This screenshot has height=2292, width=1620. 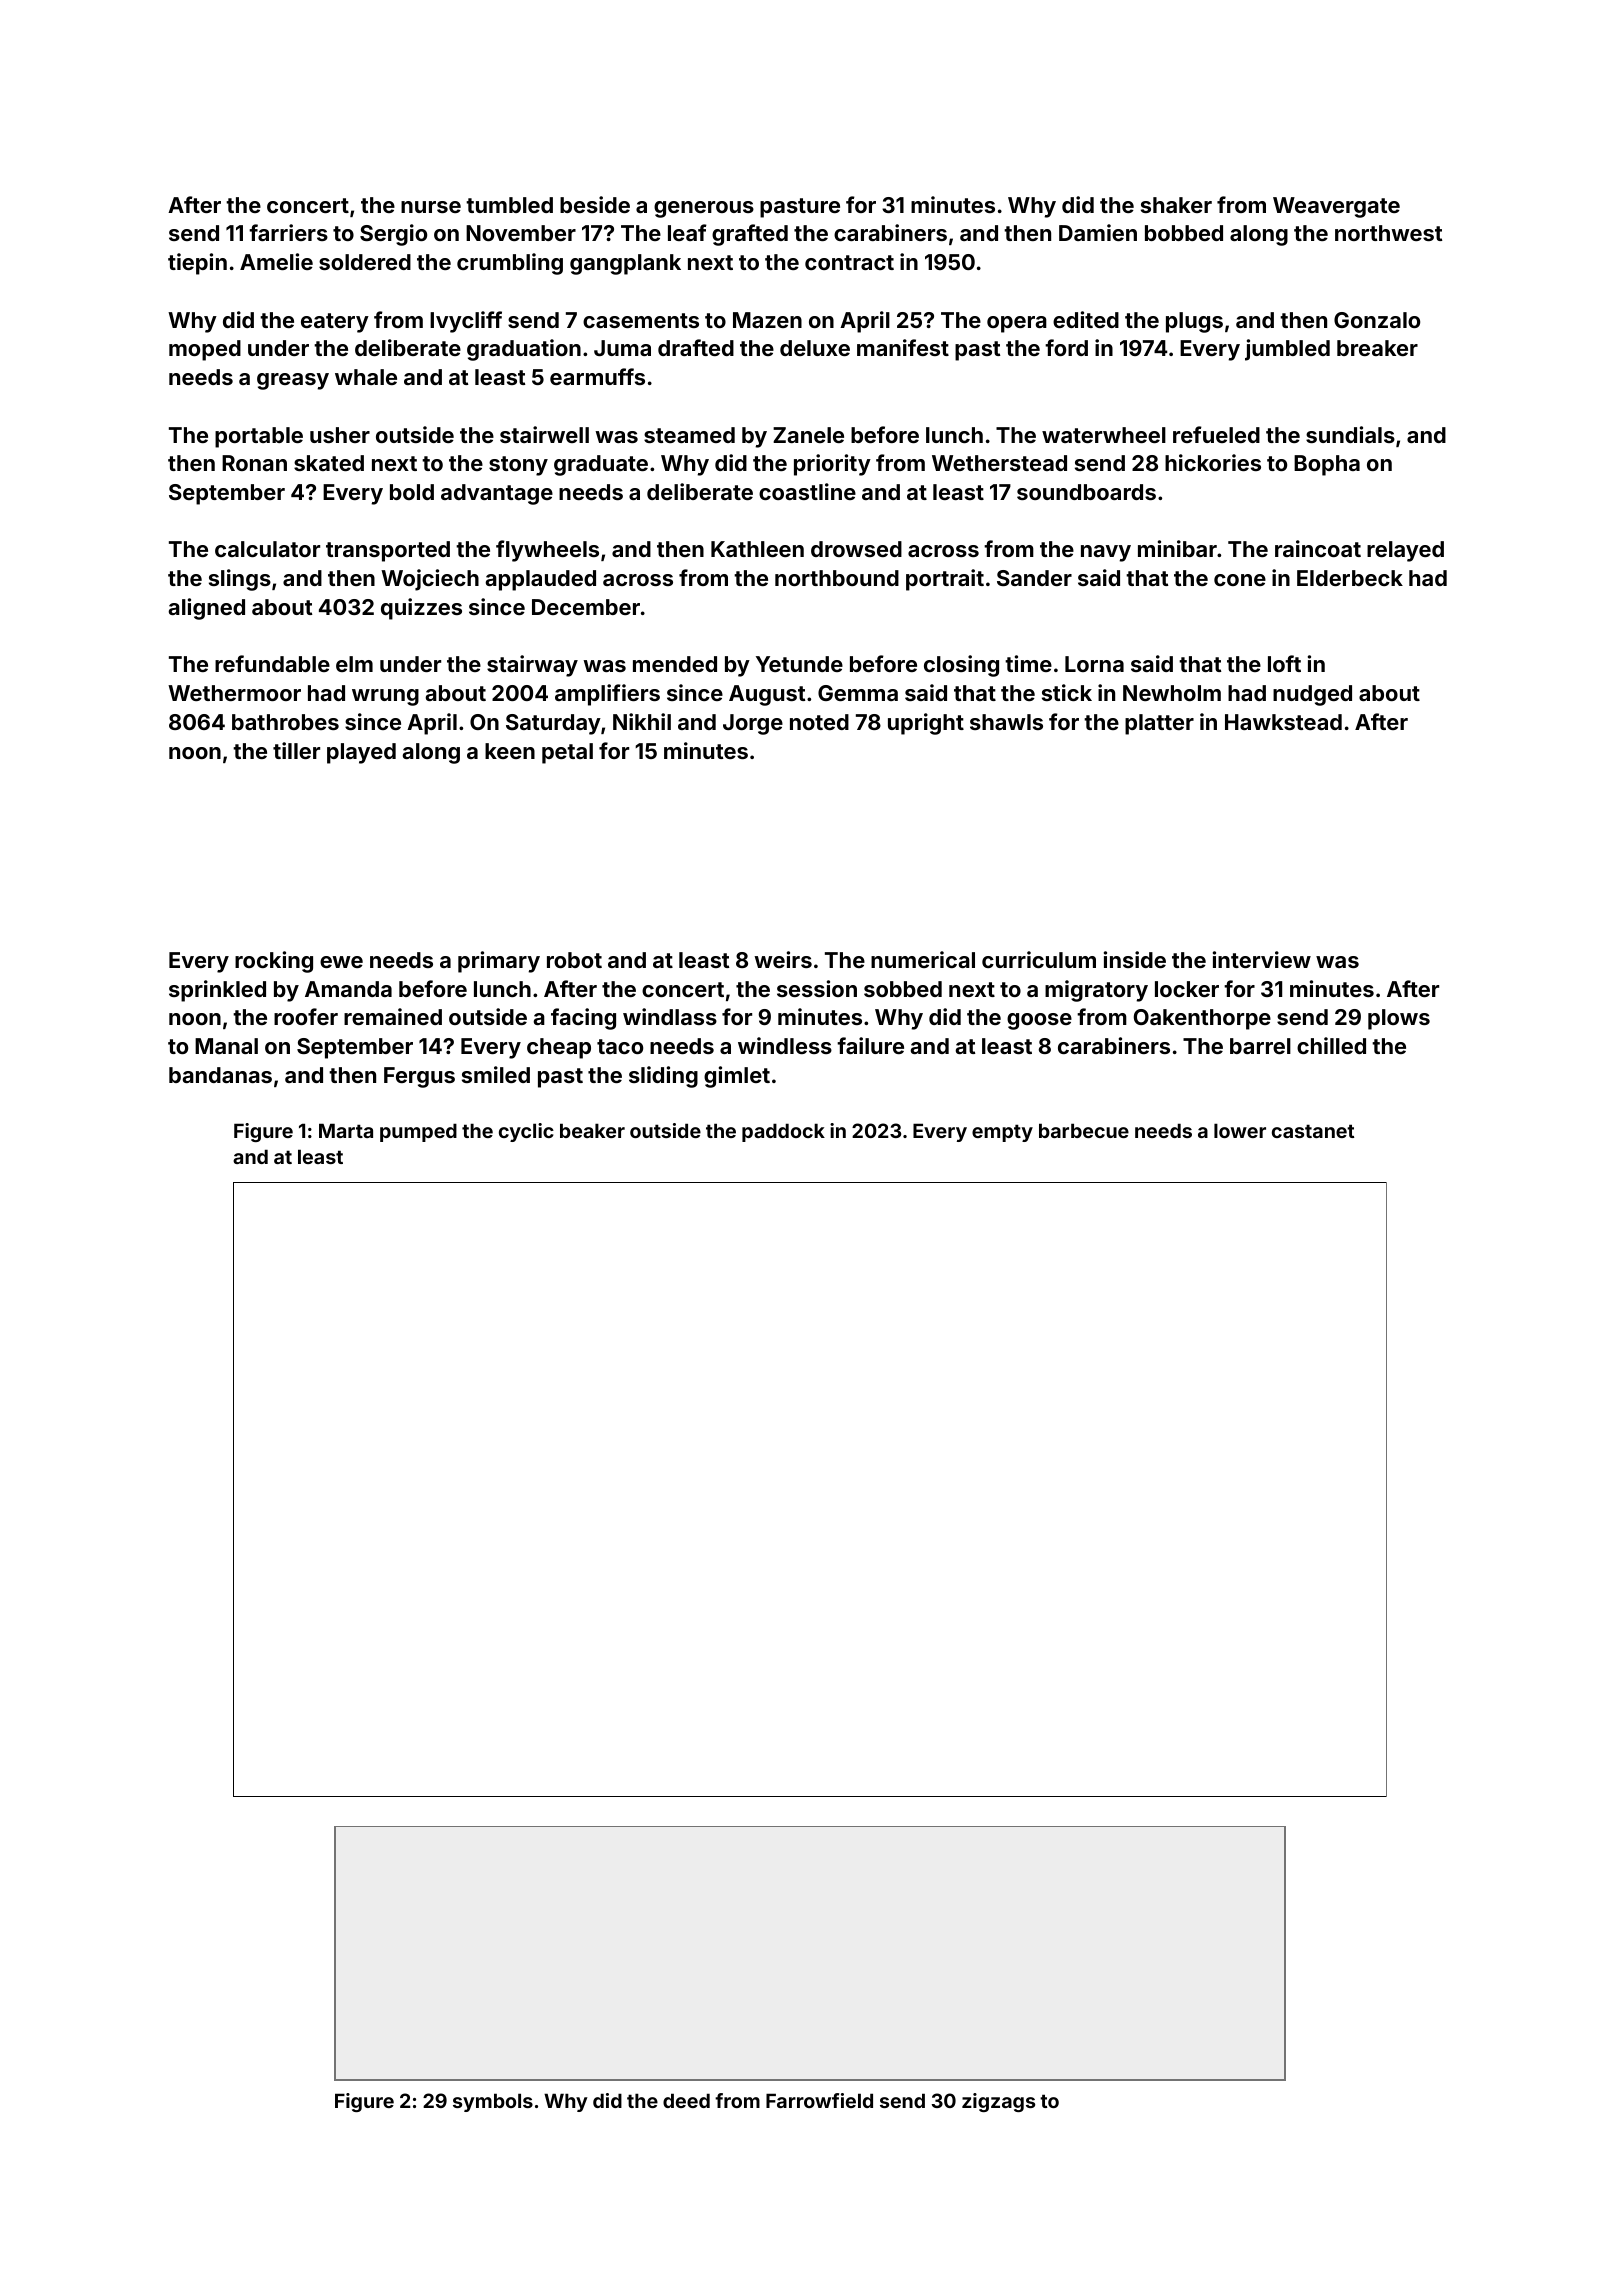 I want to click on zigzags, so click(x=998, y=2102).
